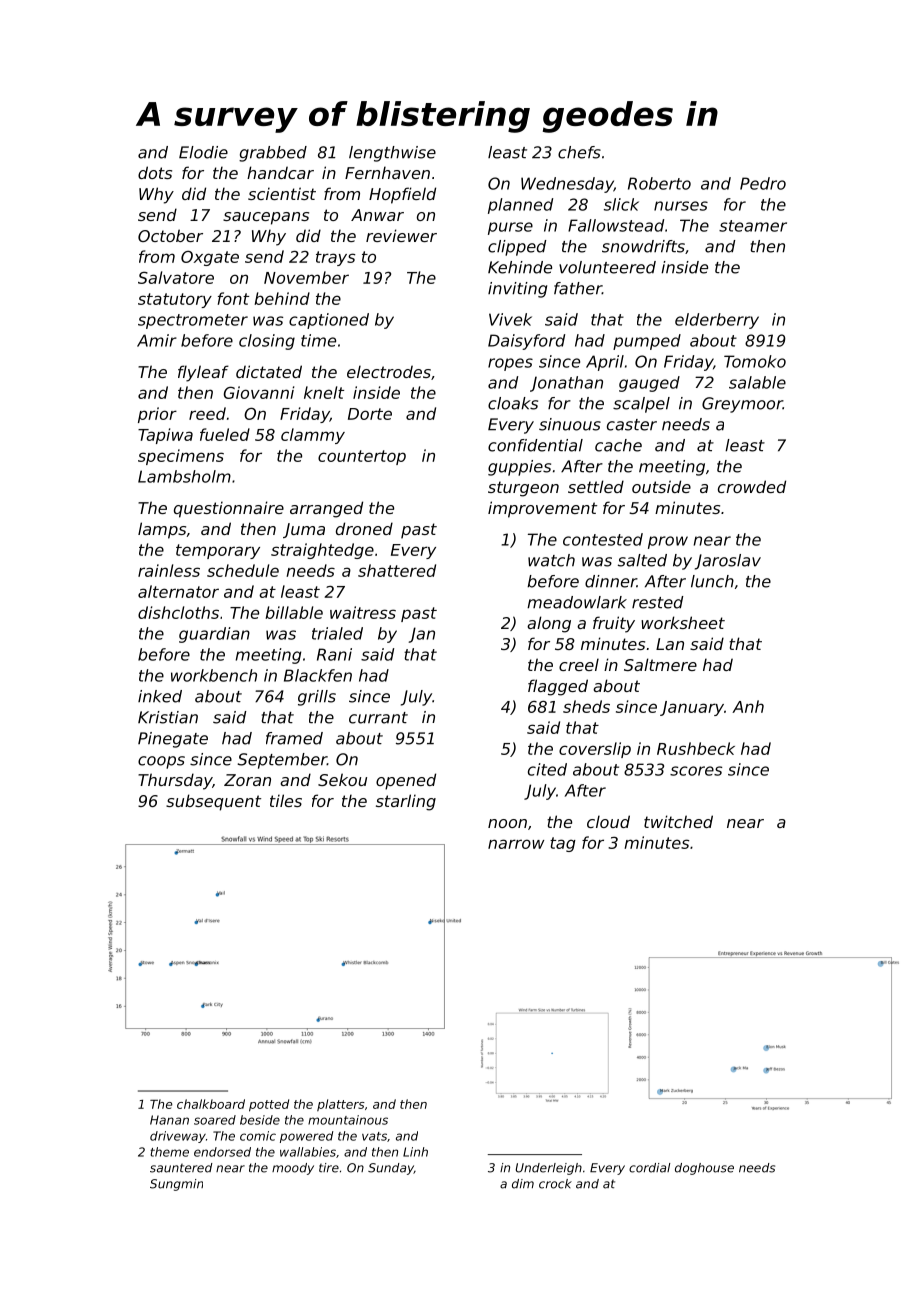  What do you see at coordinates (579, 152) in the page?
I see `chefs` at bounding box center [579, 152].
